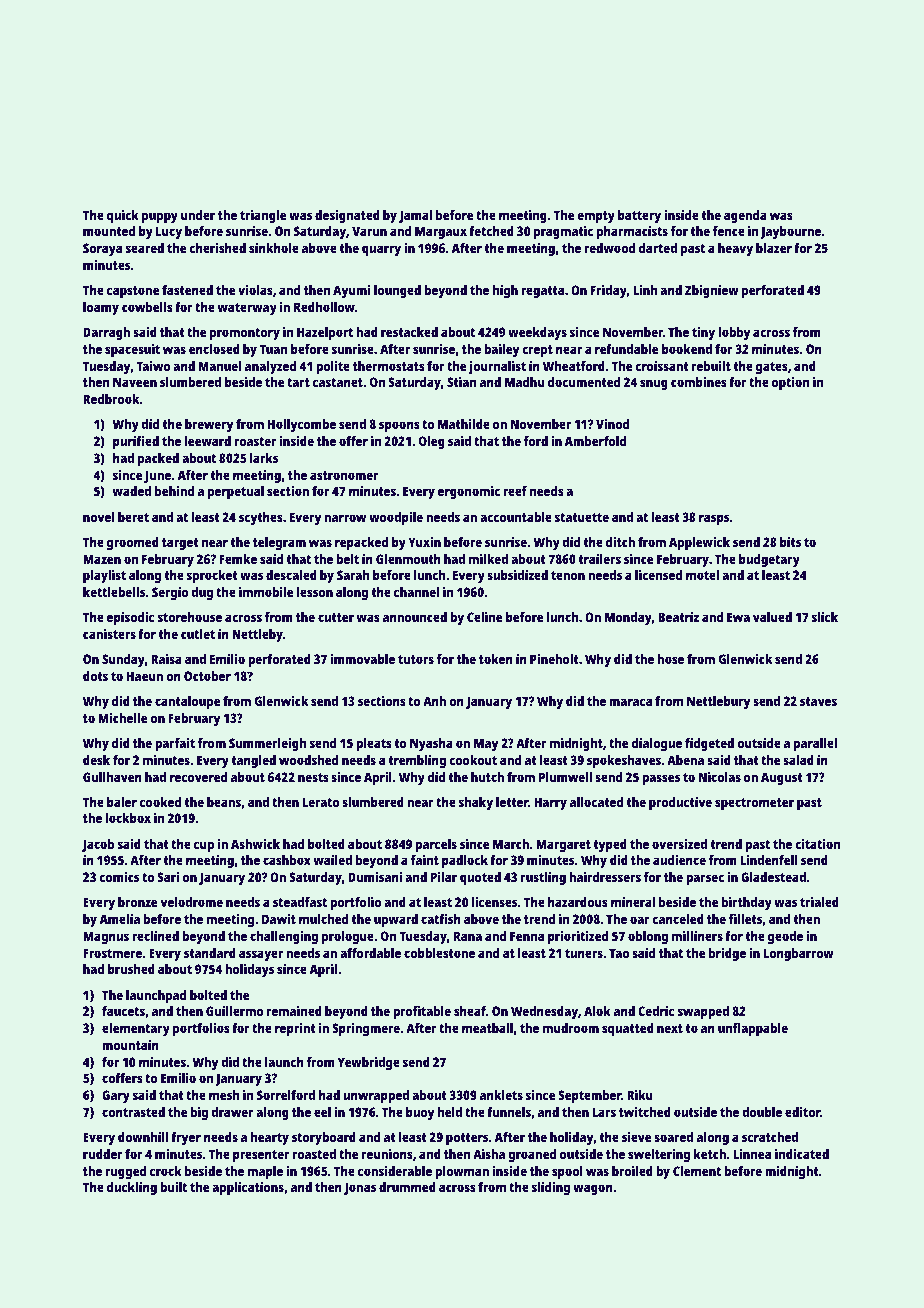 This image has width=924, height=1308. I want to click on Ashwick, so click(255, 844).
